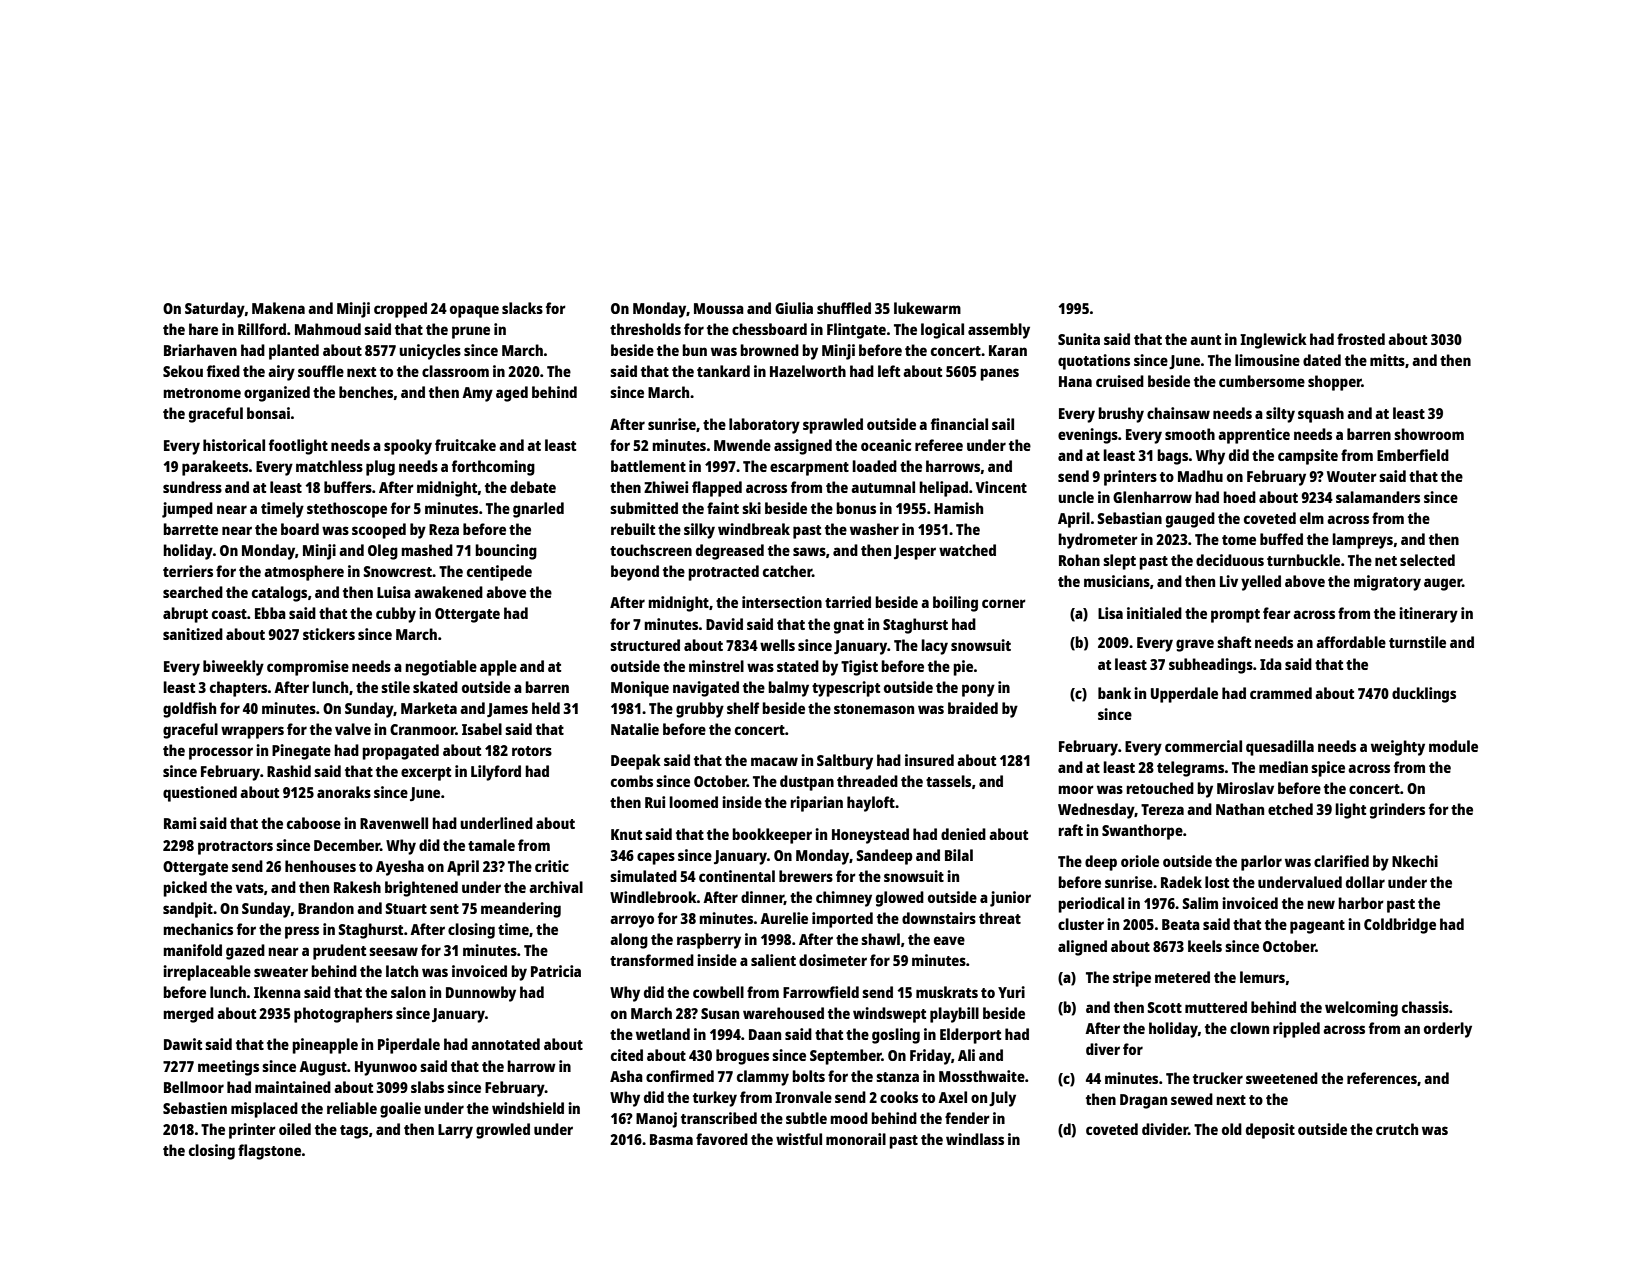 The width and height of the screenshot is (1642, 1269). Describe the element at coordinates (503, 1131) in the screenshot. I see `growled` at that location.
